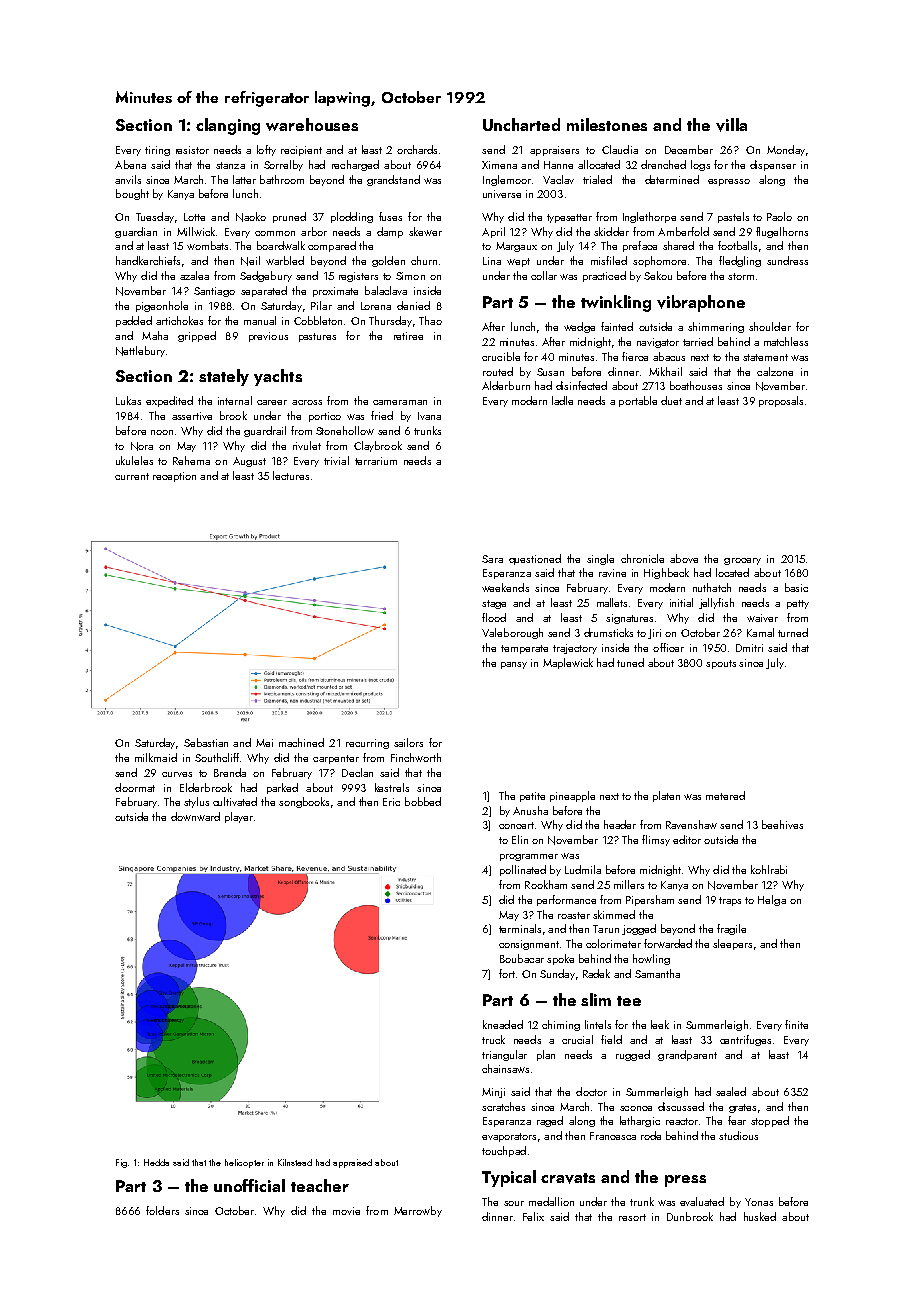 The width and height of the image is (924, 1308). What do you see at coordinates (658, 343) in the image?
I see `navigator` at bounding box center [658, 343].
